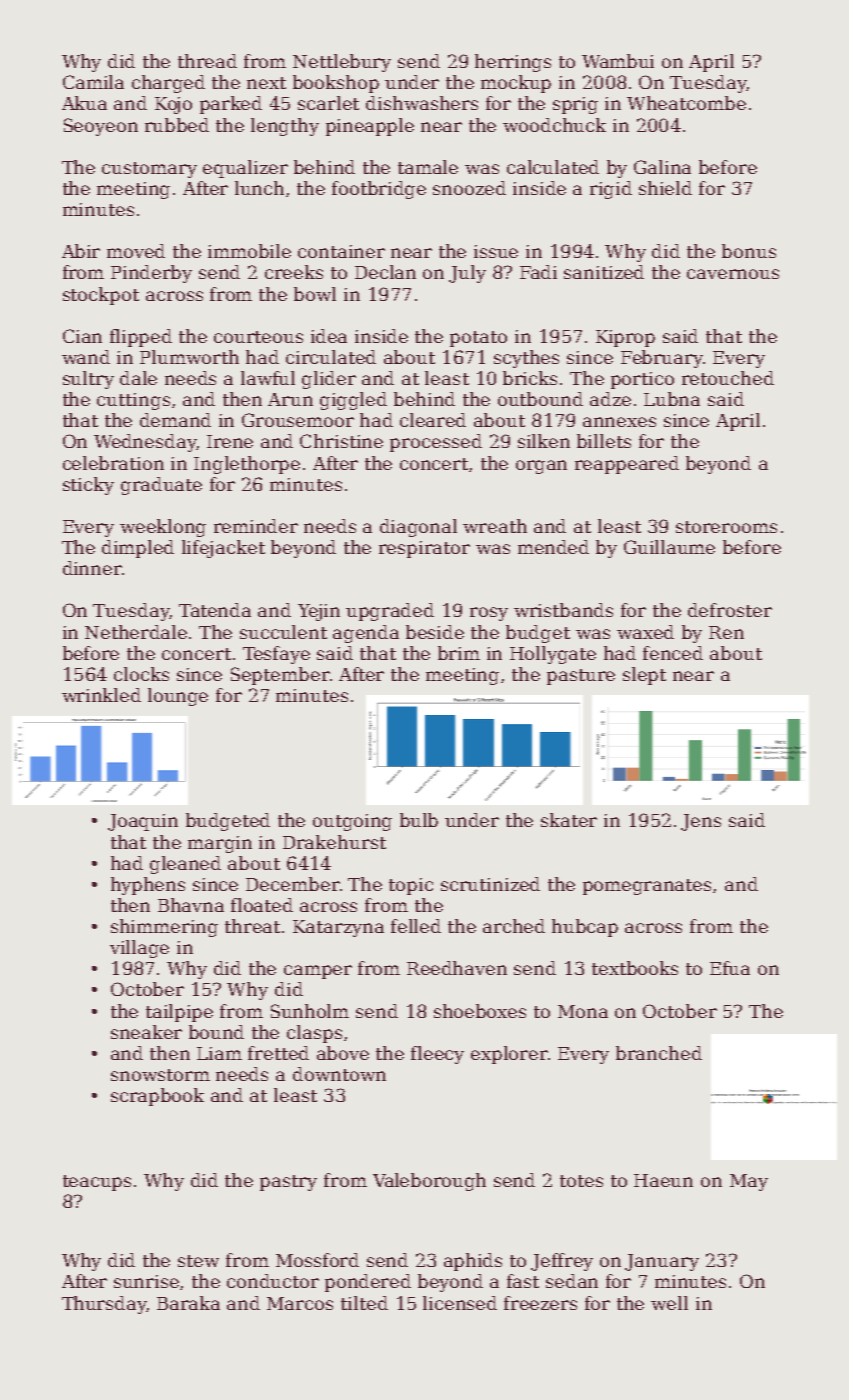 The width and height of the document is (849, 1400). Describe the element at coordinates (379, 190) in the document. I see `footbridge` at that location.
